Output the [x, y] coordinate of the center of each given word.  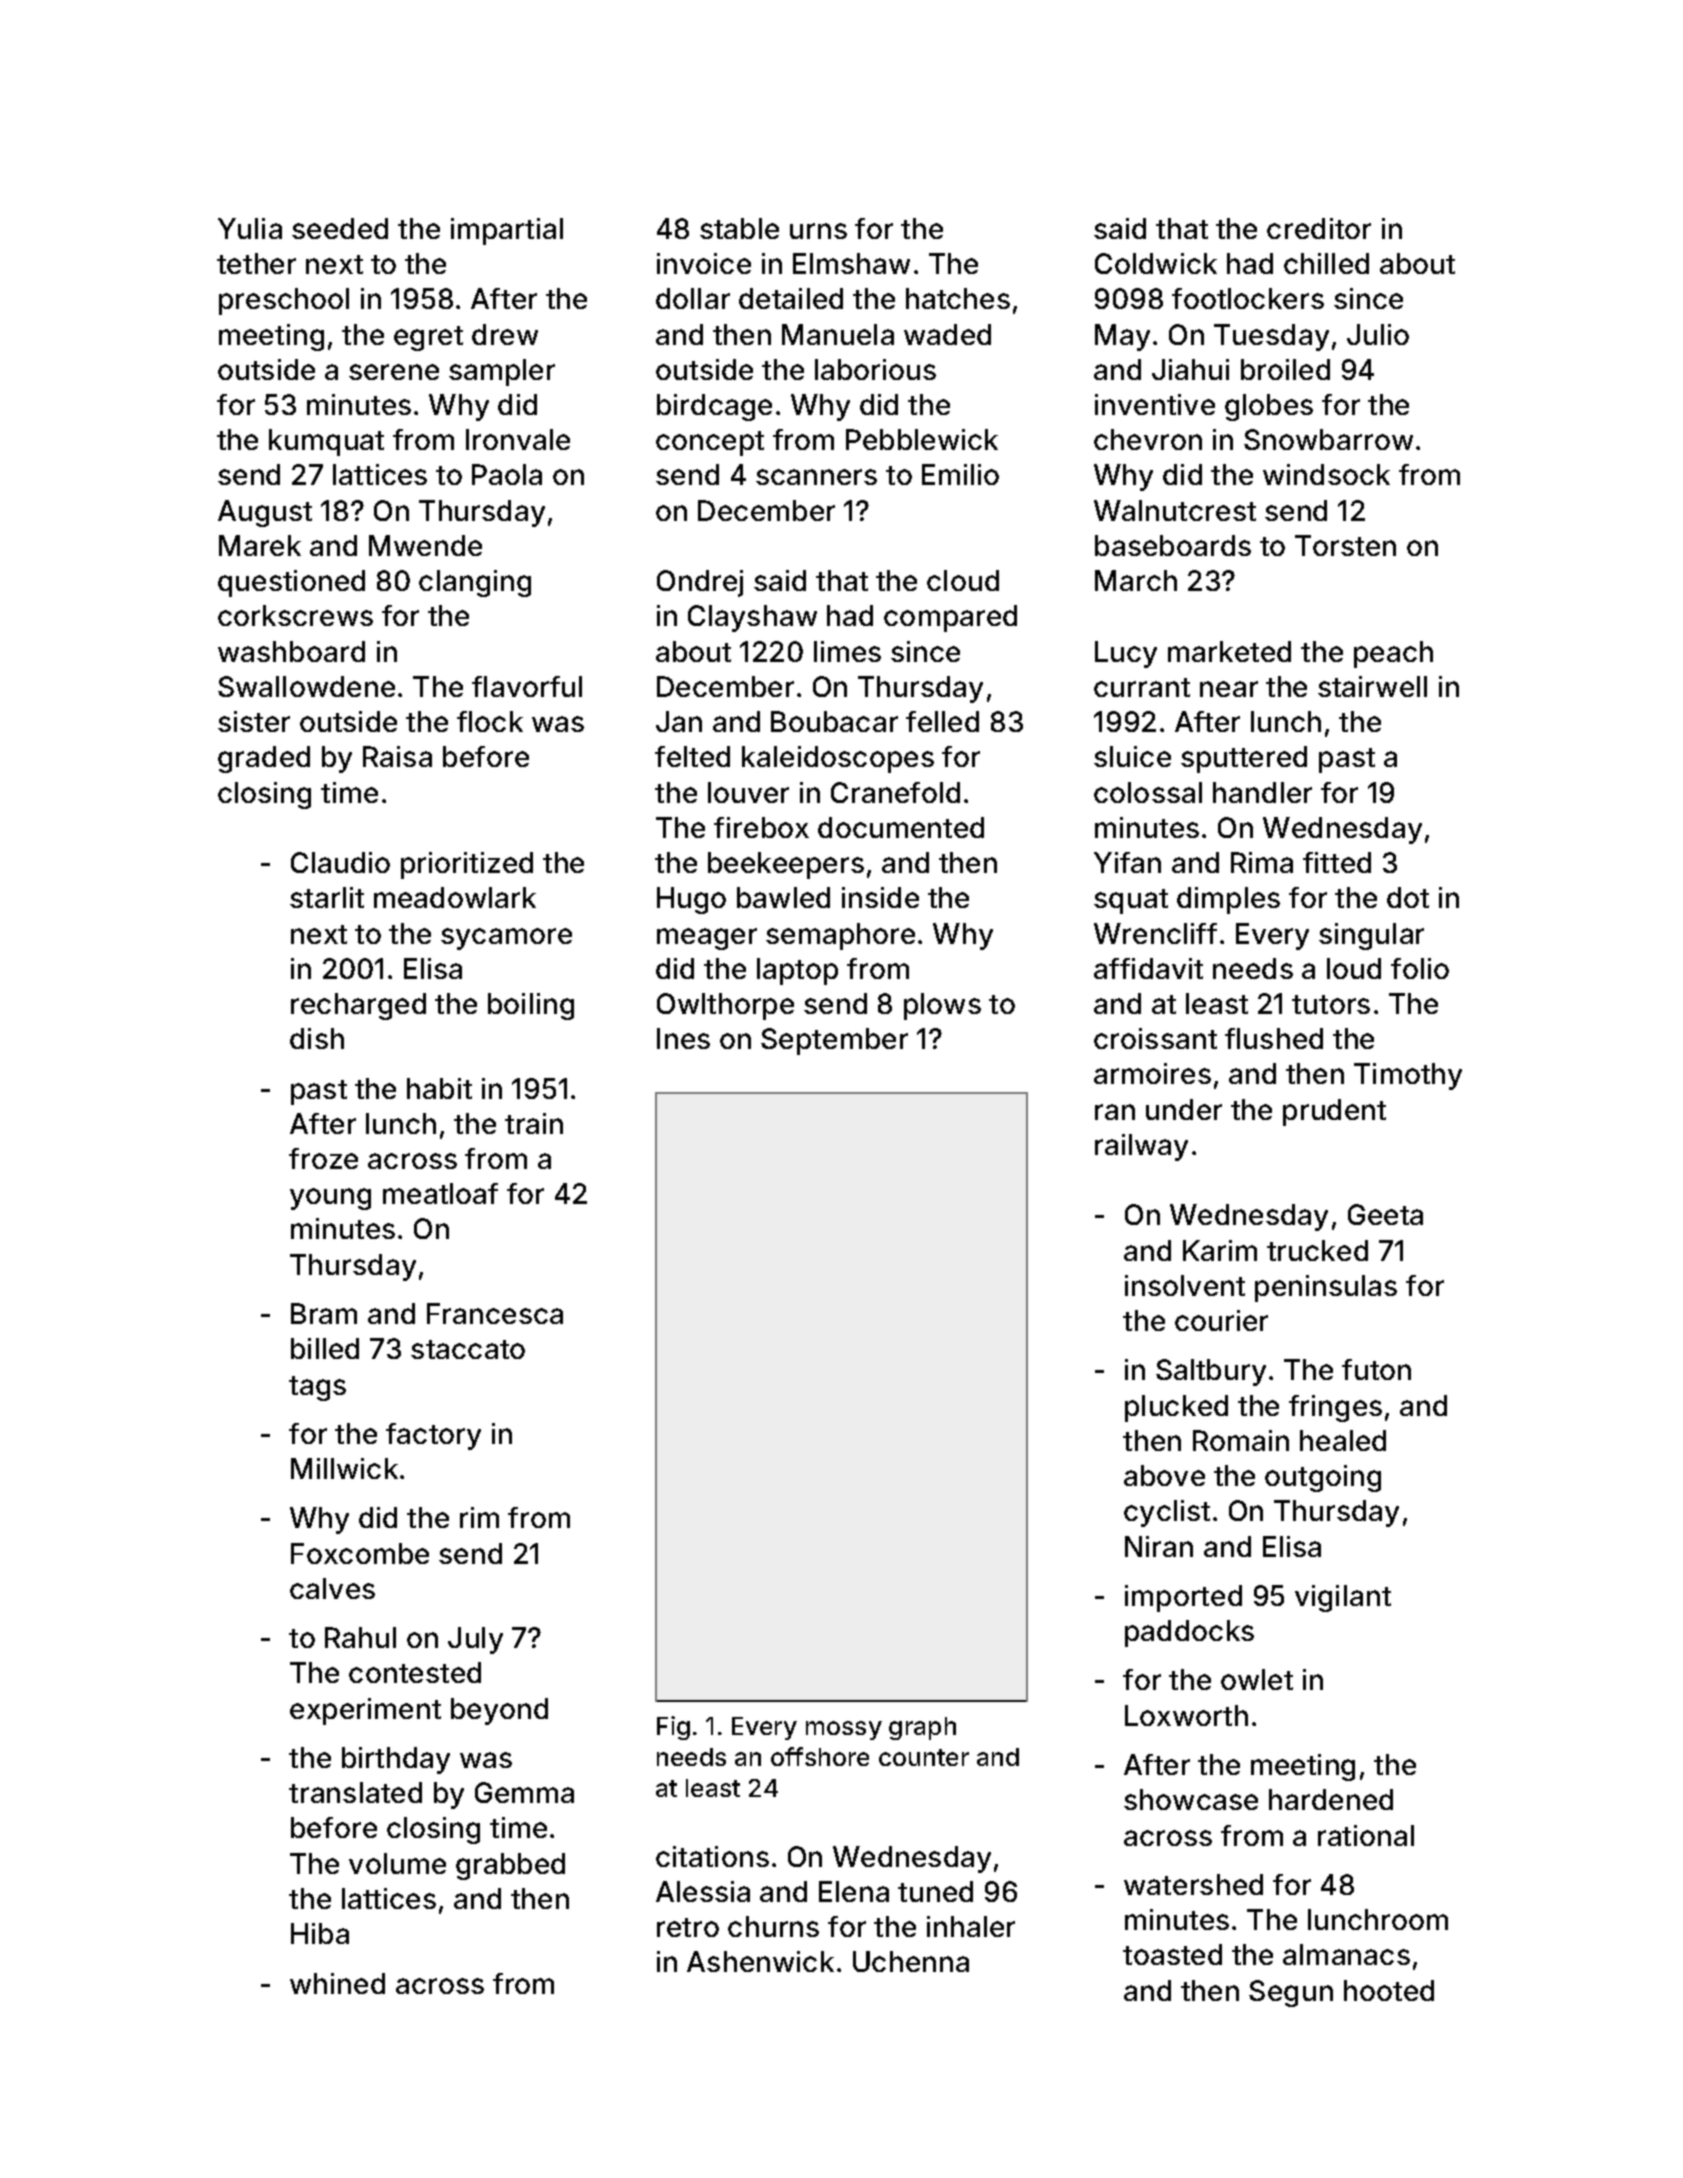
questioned [291, 583]
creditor [1319, 228]
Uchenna [911, 1961]
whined [337, 1983]
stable [739, 228]
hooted [1389, 1990]
